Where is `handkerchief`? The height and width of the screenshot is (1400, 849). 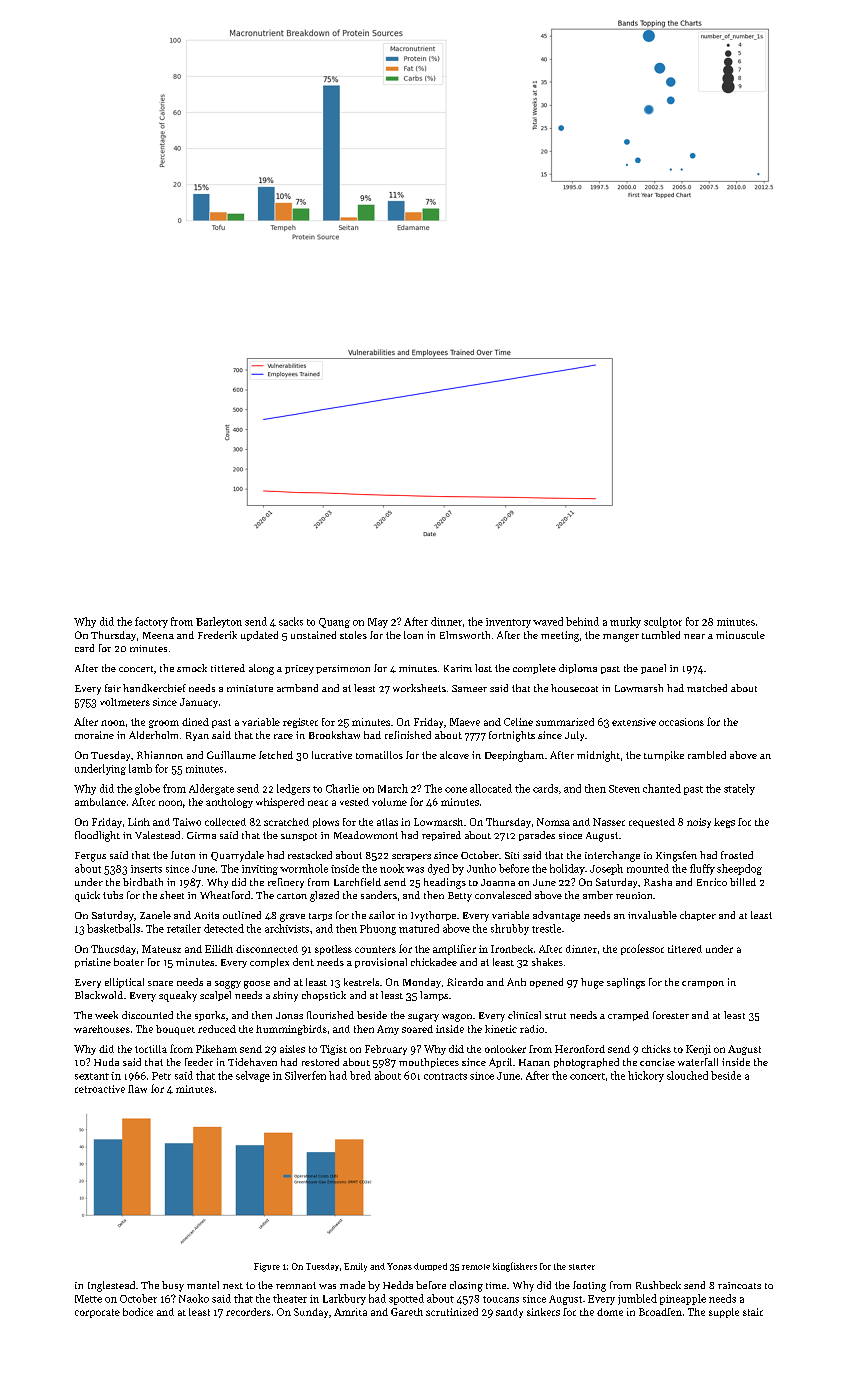
handkerchief is located at coordinates (154, 688).
